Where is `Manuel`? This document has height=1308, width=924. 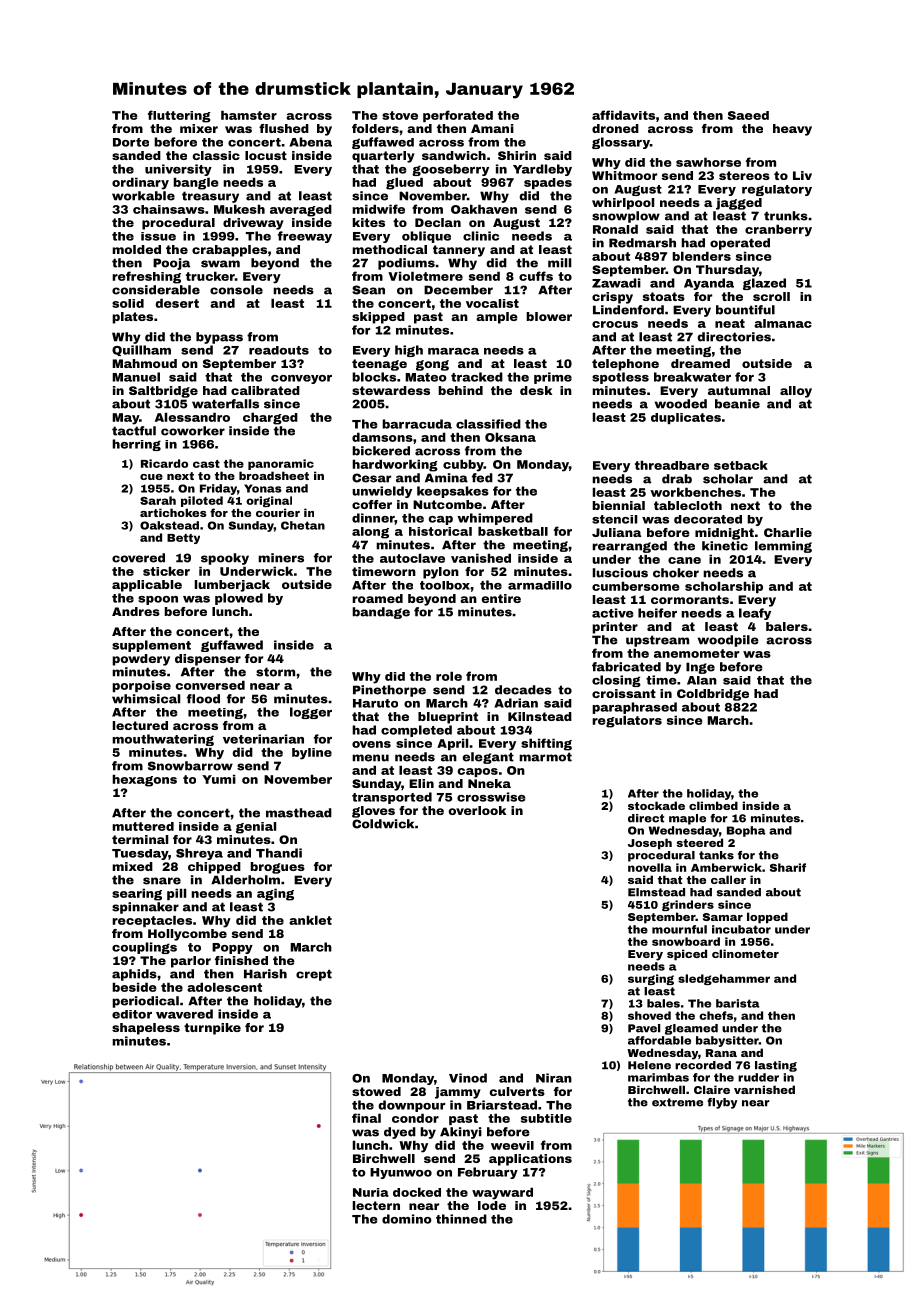 Manuel is located at coordinates (136, 377).
